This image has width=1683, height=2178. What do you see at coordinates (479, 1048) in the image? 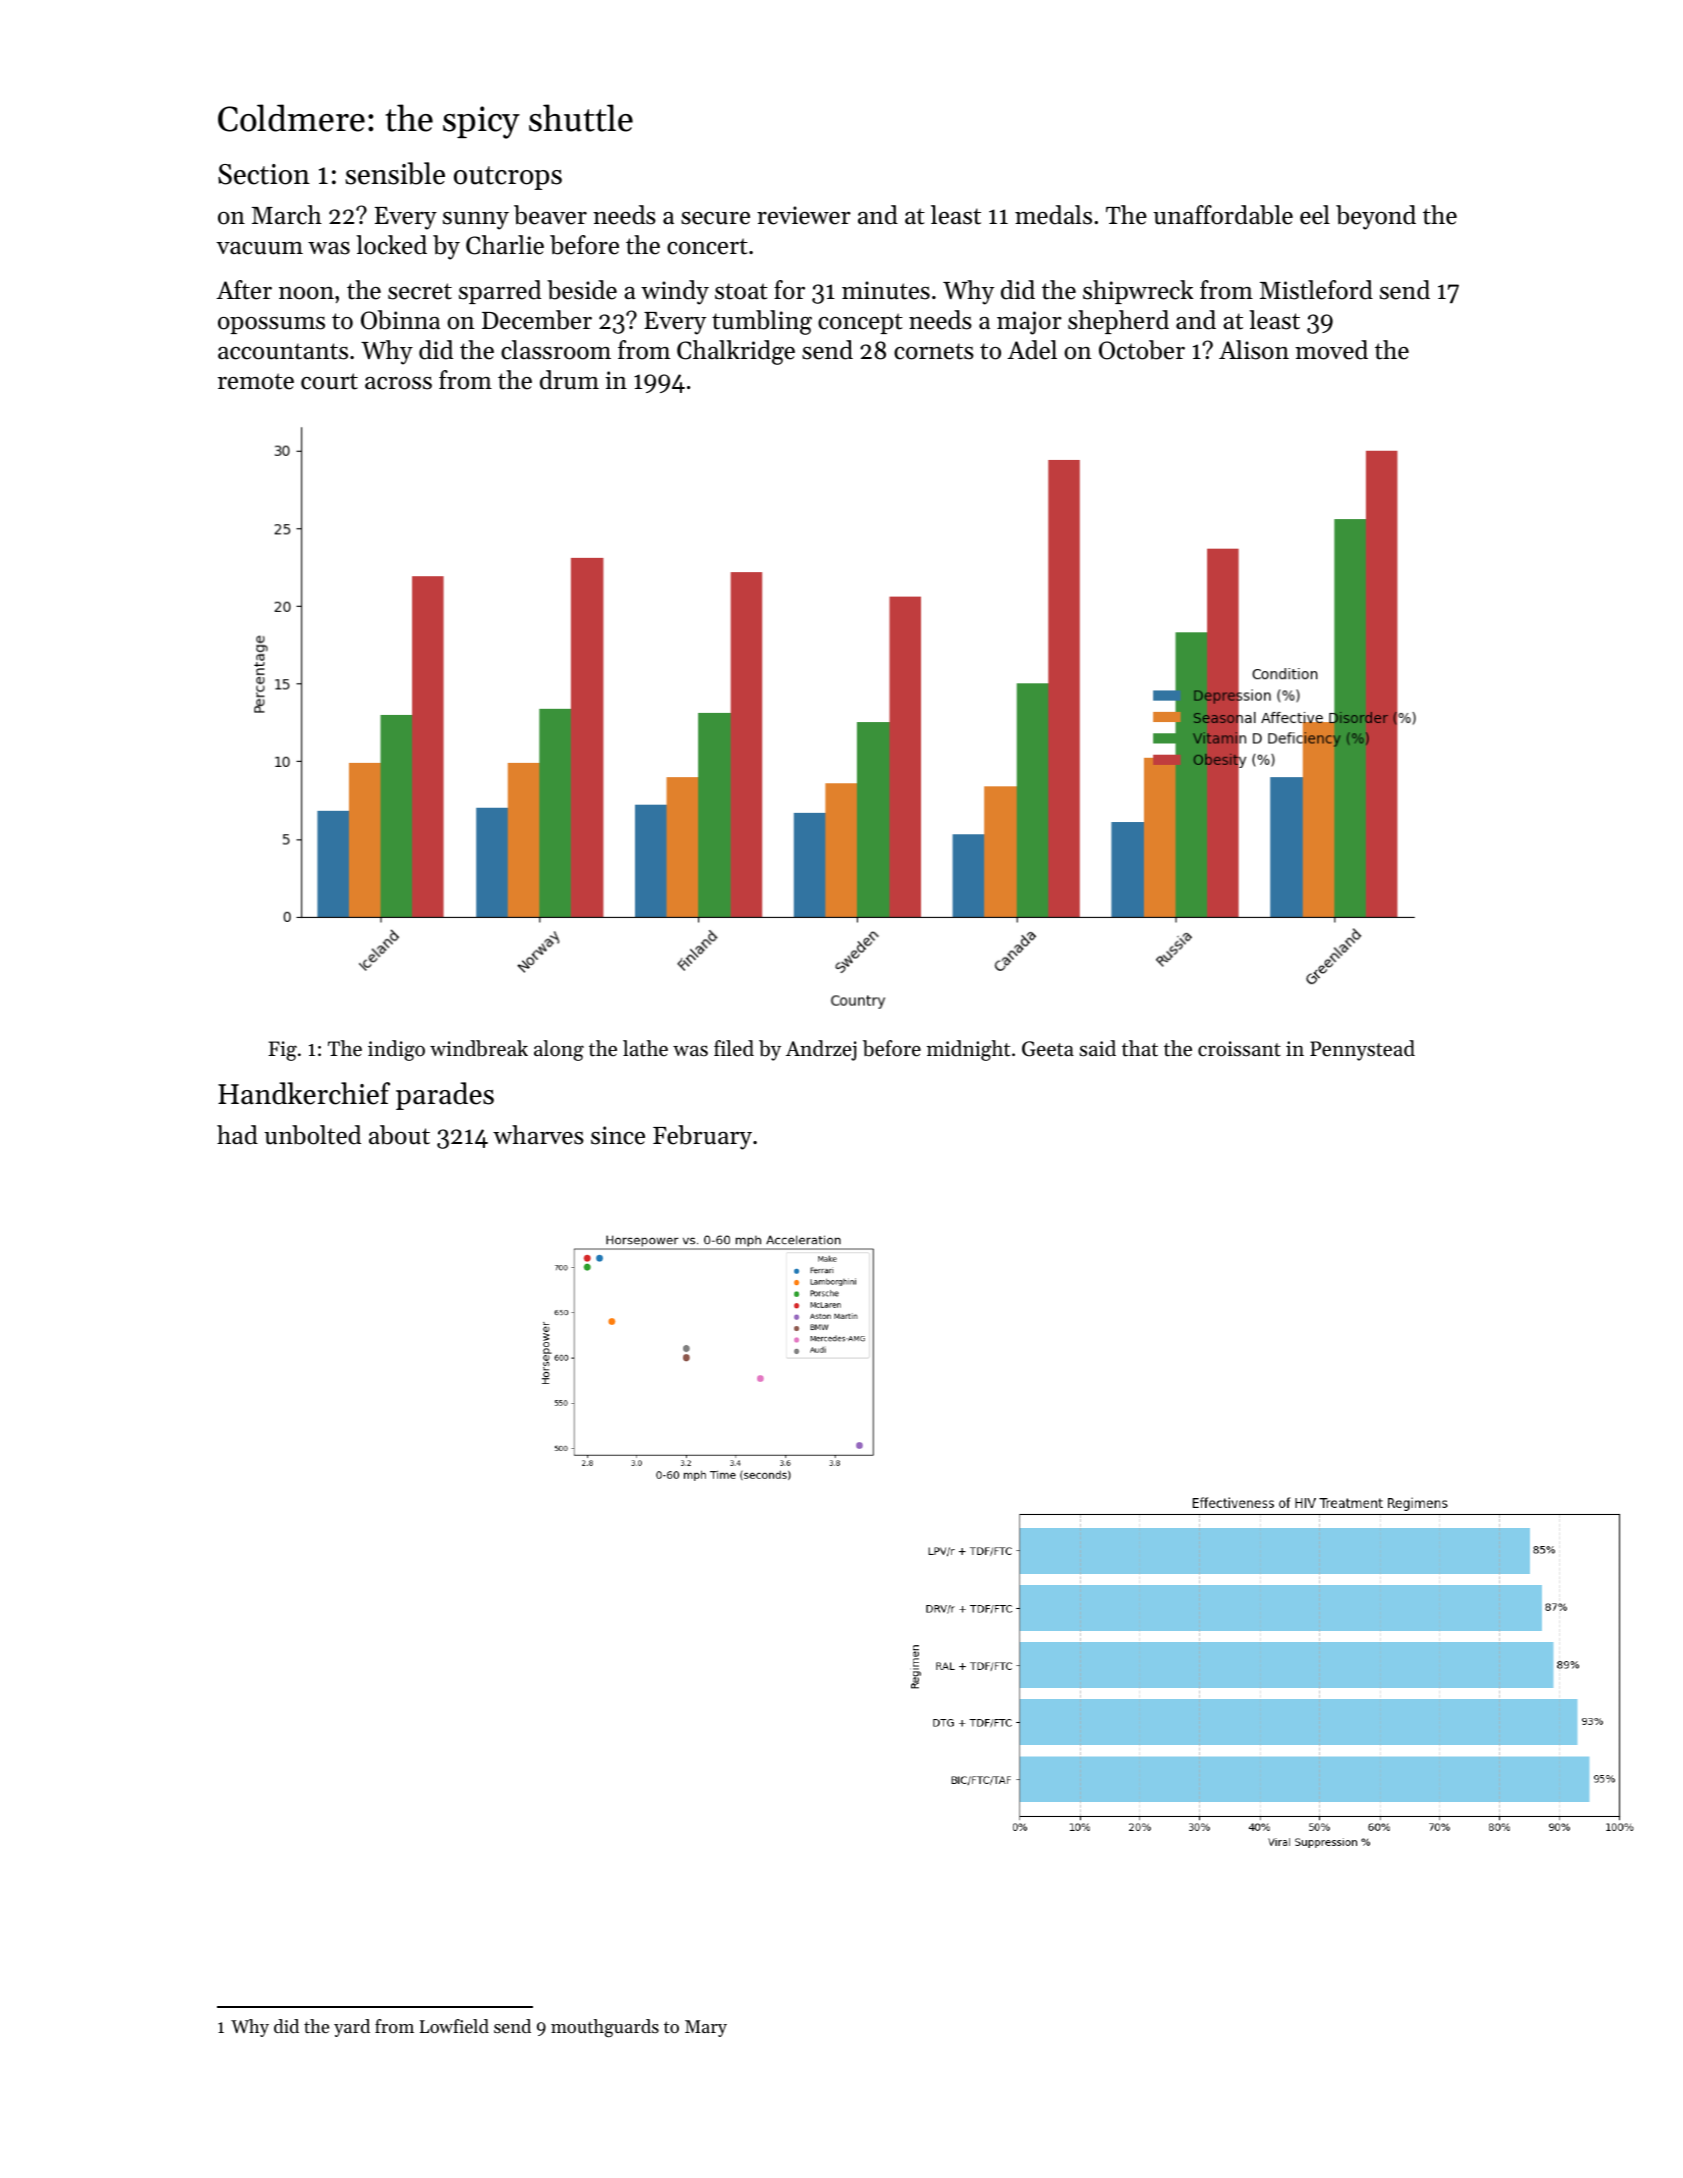
I see `windbreak` at bounding box center [479, 1048].
